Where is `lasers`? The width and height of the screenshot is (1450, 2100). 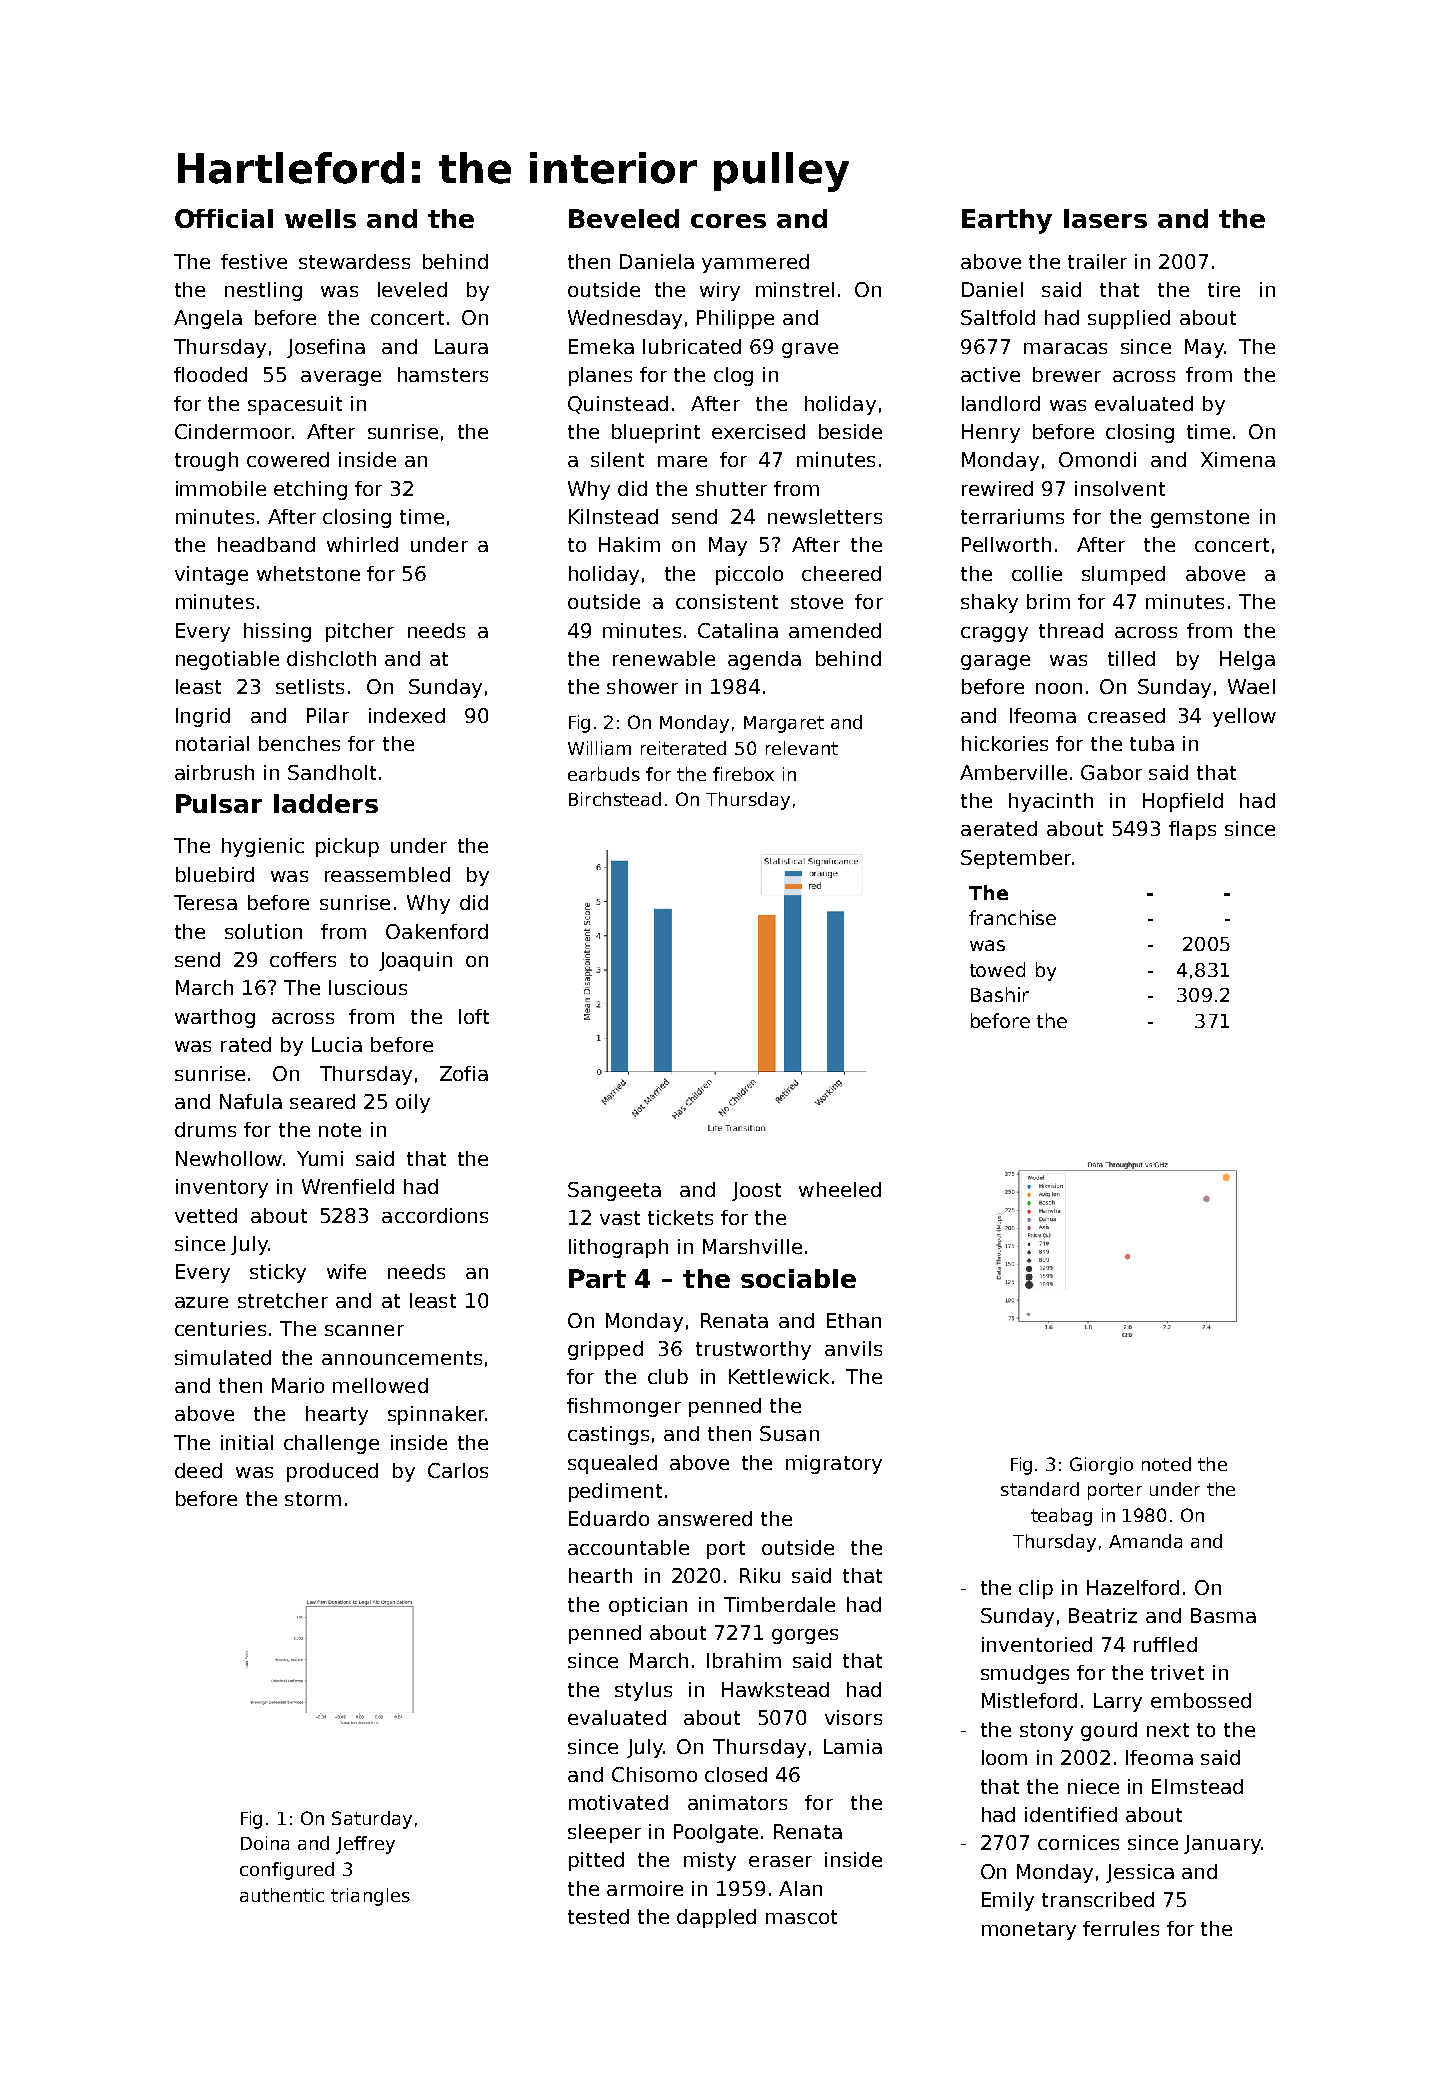
lasers is located at coordinates (1105, 218).
